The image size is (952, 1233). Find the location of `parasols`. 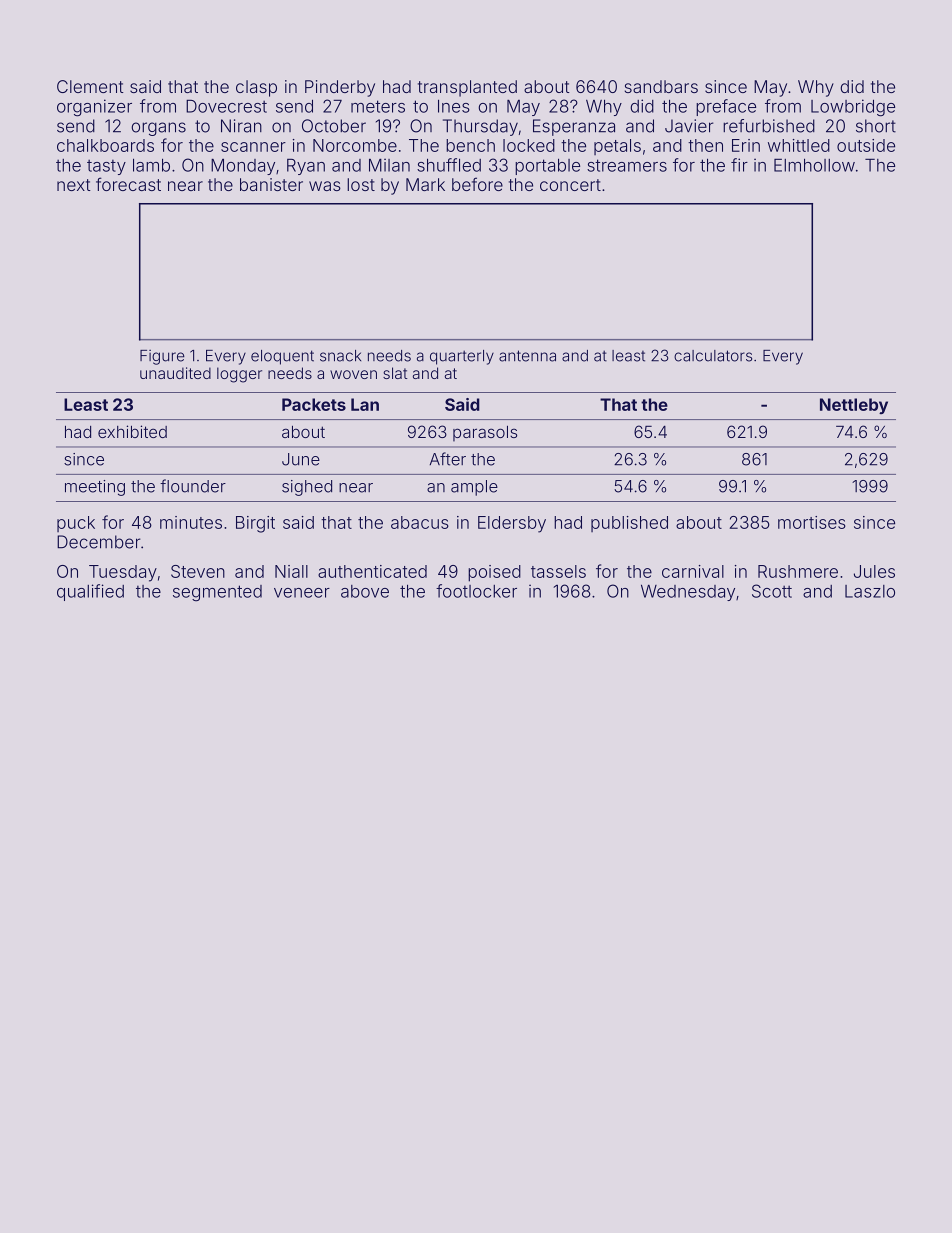

parasols is located at coordinates (485, 434).
